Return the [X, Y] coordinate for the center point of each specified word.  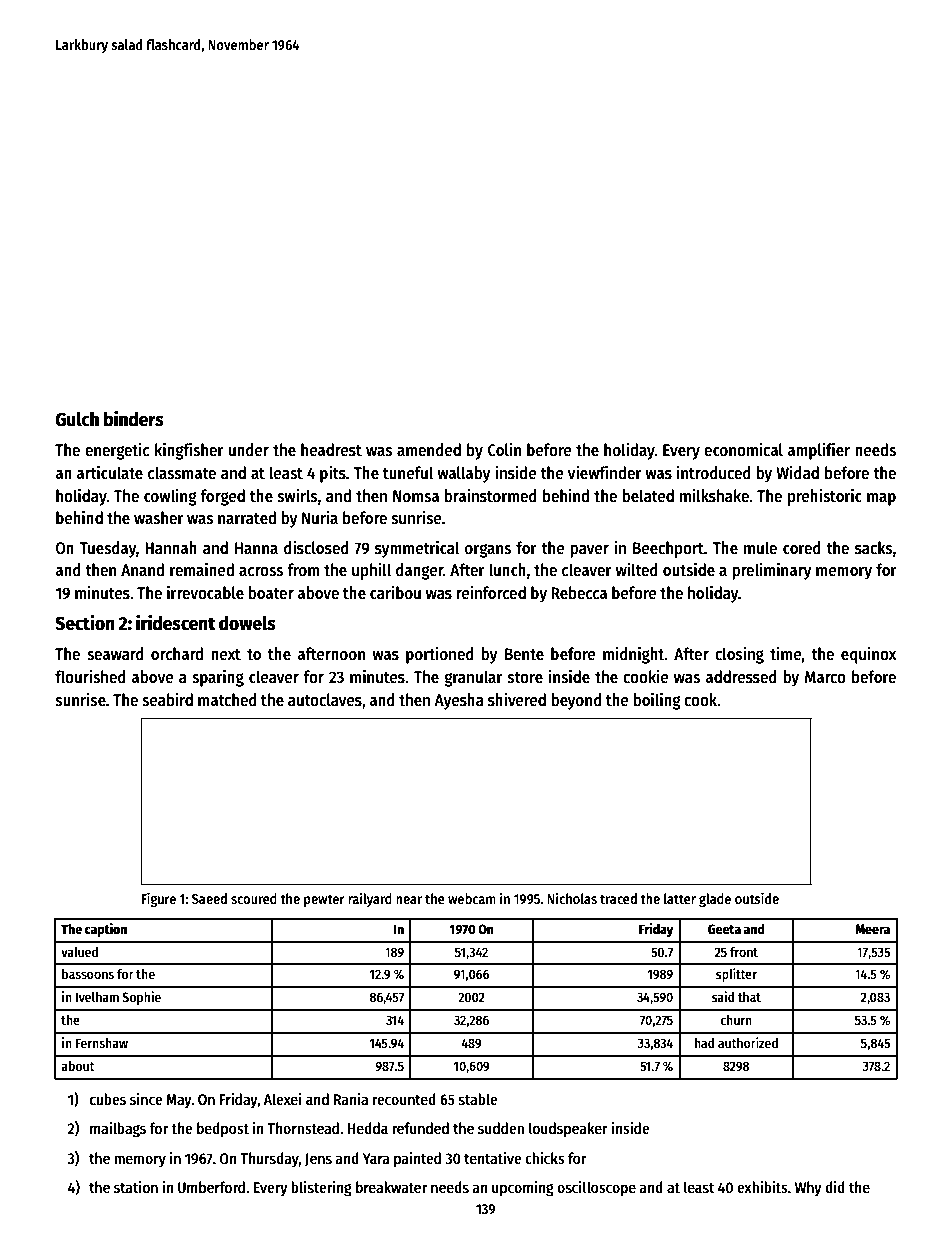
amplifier [819, 451]
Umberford [211, 1187]
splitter [736, 975]
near [409, 900]
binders [134, 418]
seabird [167, 699]
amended [429, 450]
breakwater [391, 1187]
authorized [748, 1042]
